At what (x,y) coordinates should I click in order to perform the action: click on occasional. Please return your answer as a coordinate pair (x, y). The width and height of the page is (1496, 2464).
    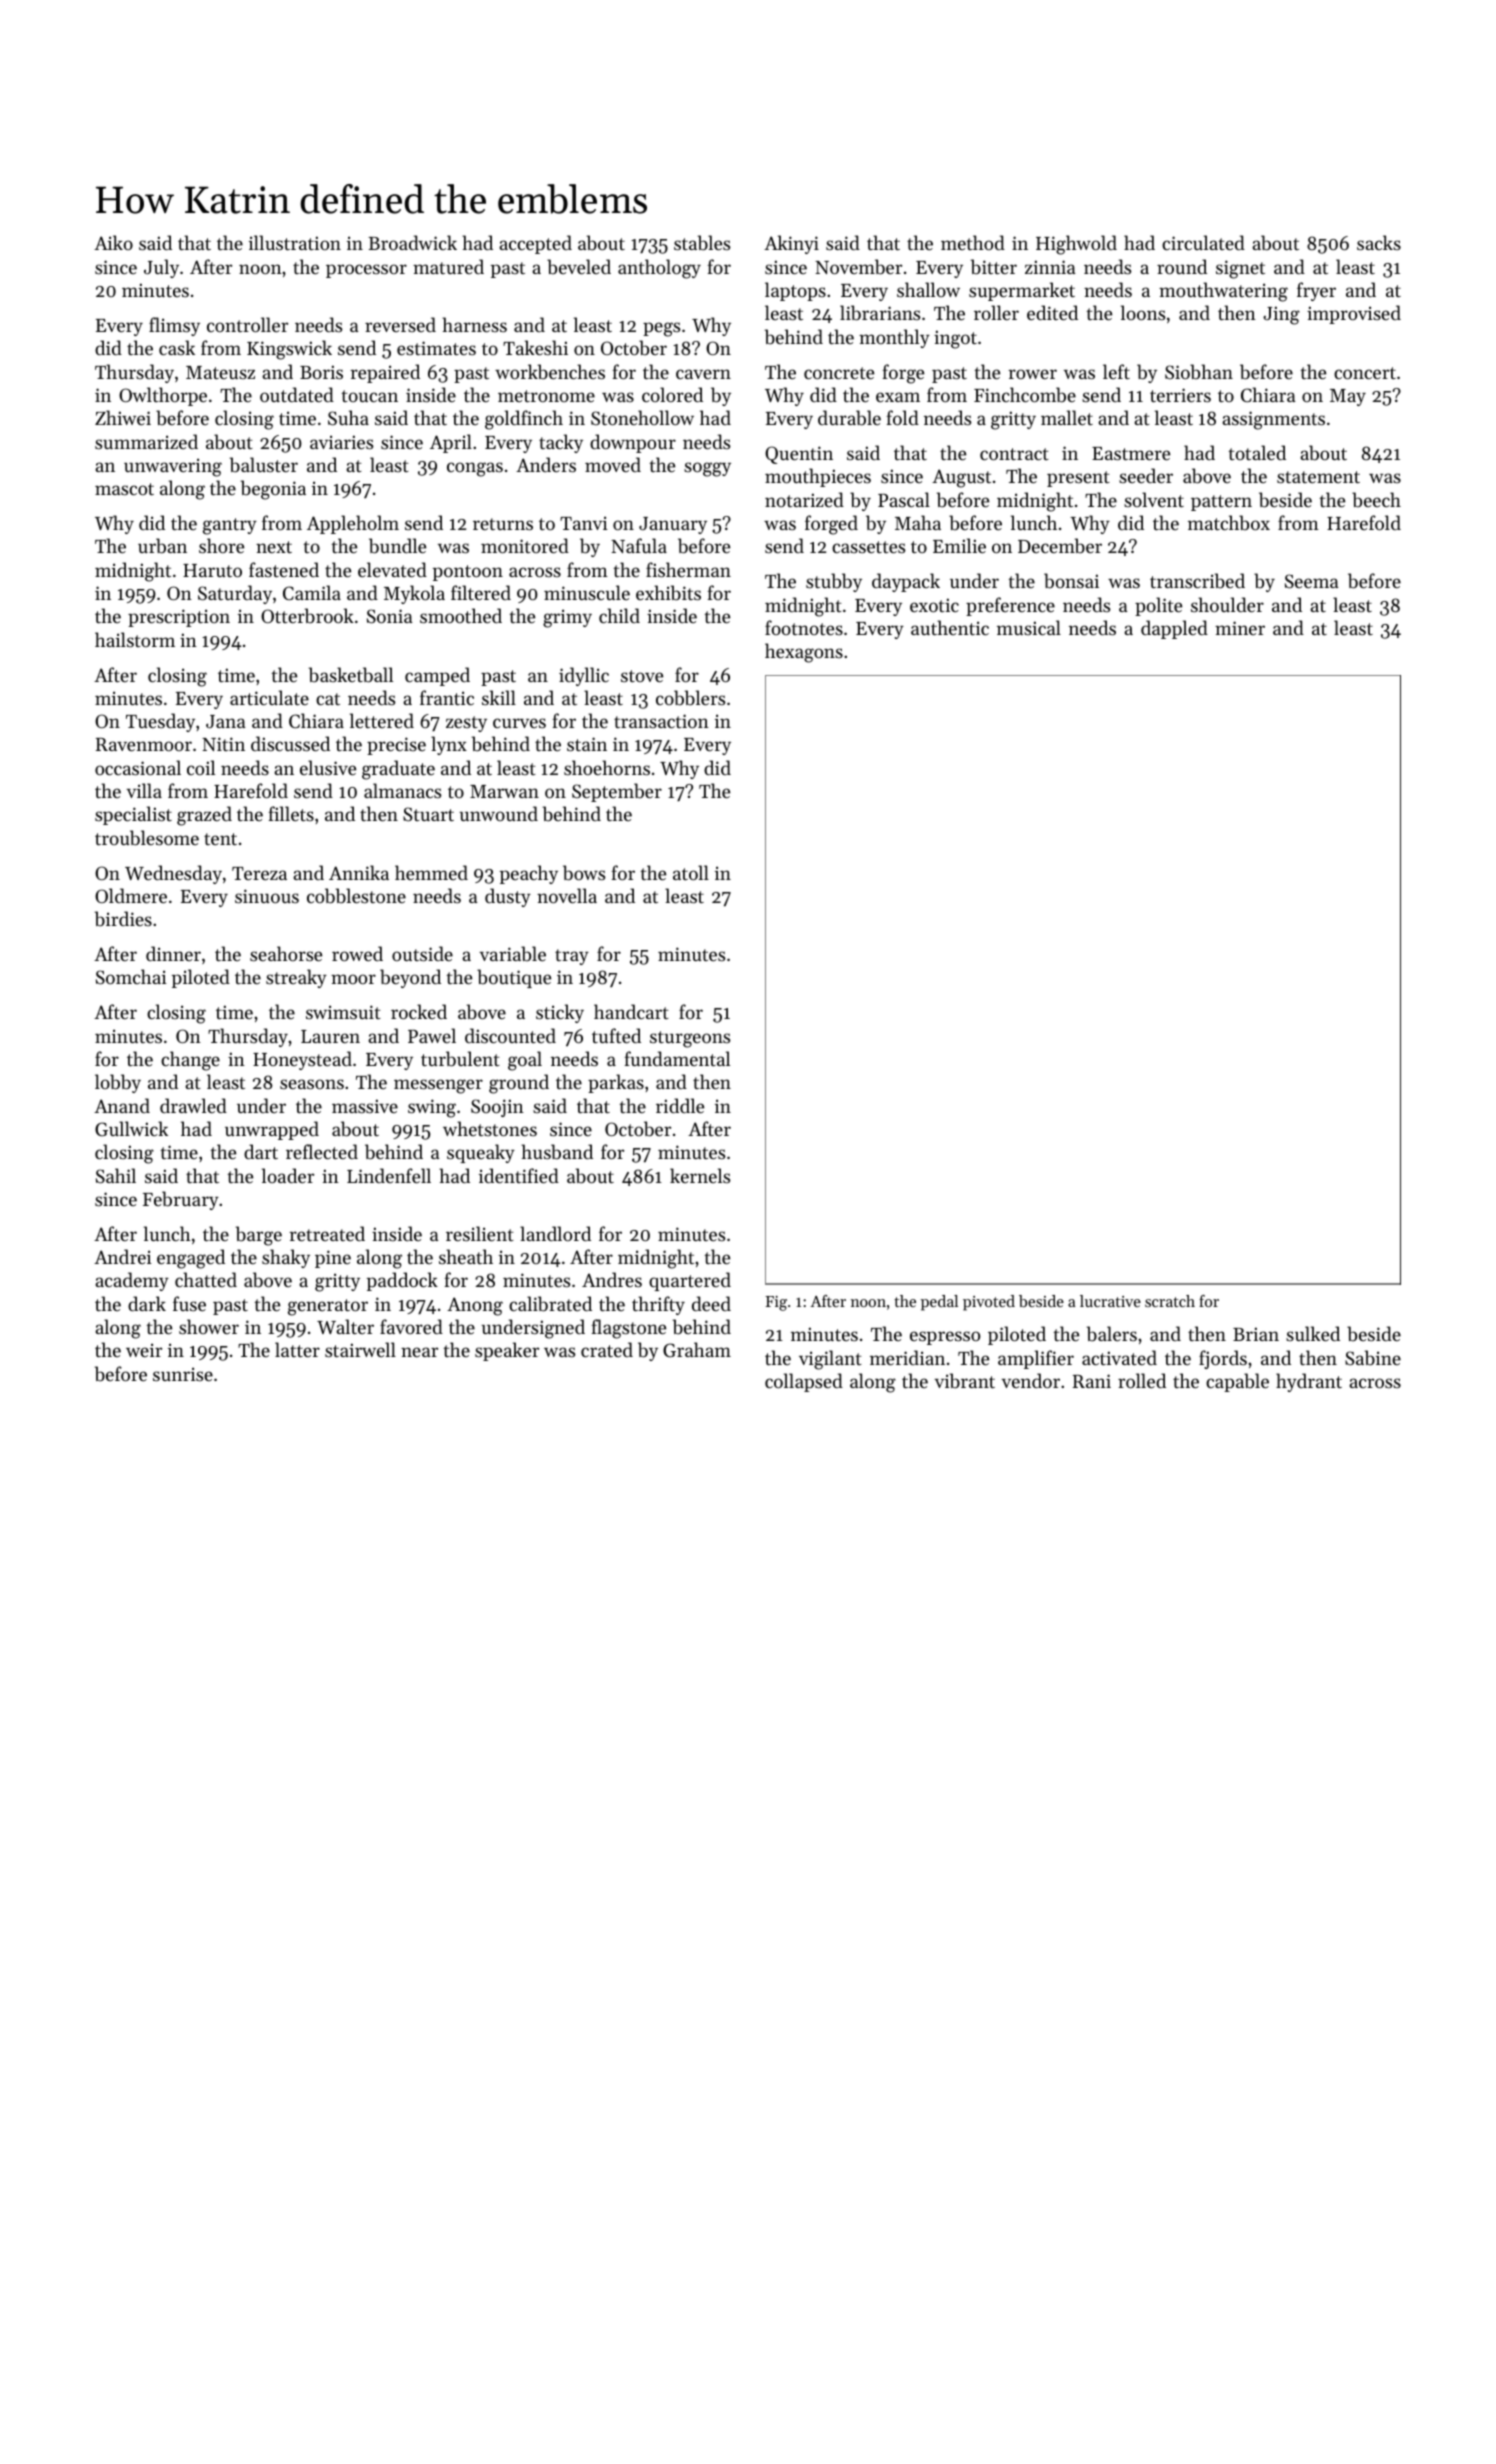
    Looking at the image, I should click on (138, 767).
